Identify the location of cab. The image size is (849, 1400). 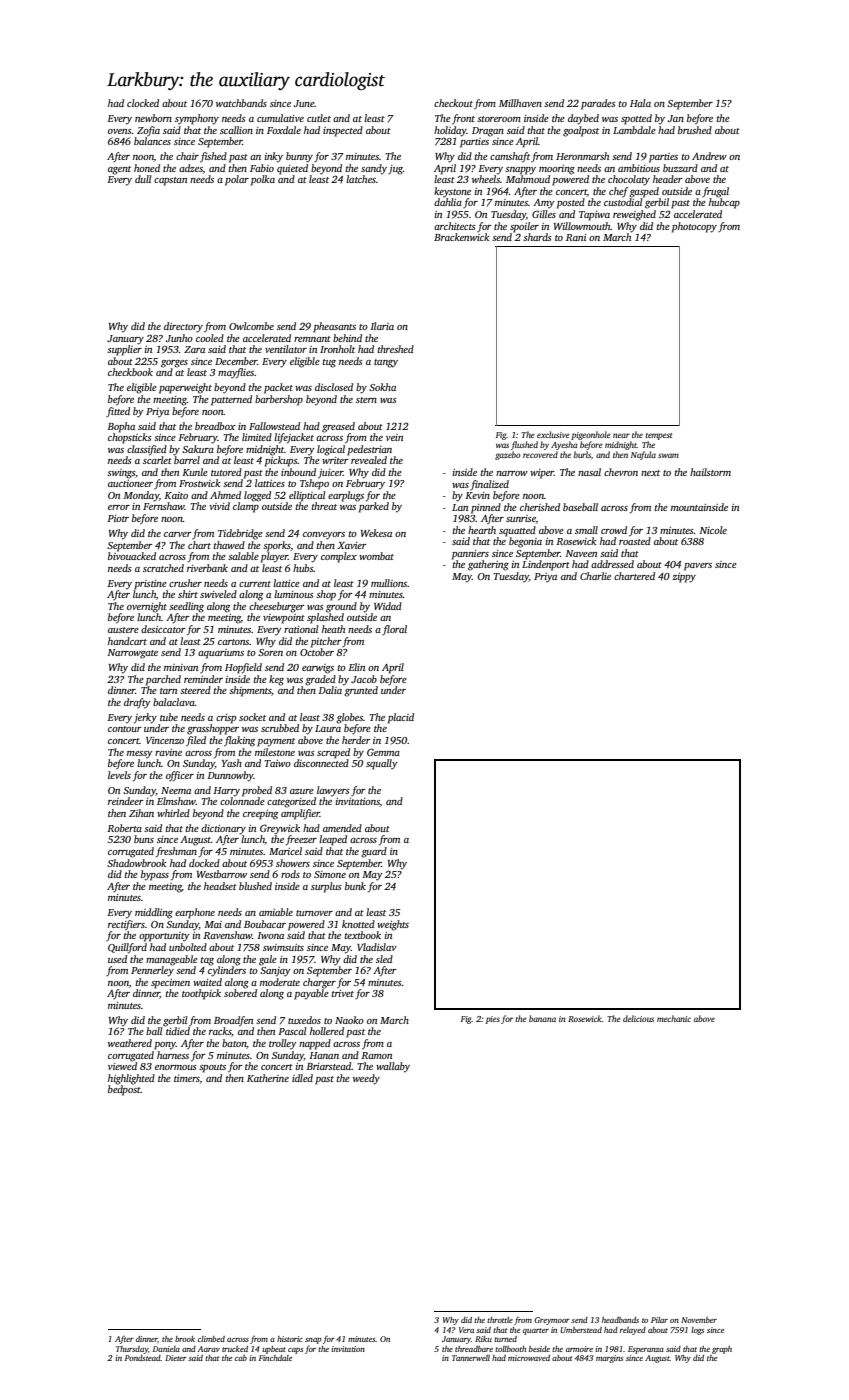
(241, 1358).
